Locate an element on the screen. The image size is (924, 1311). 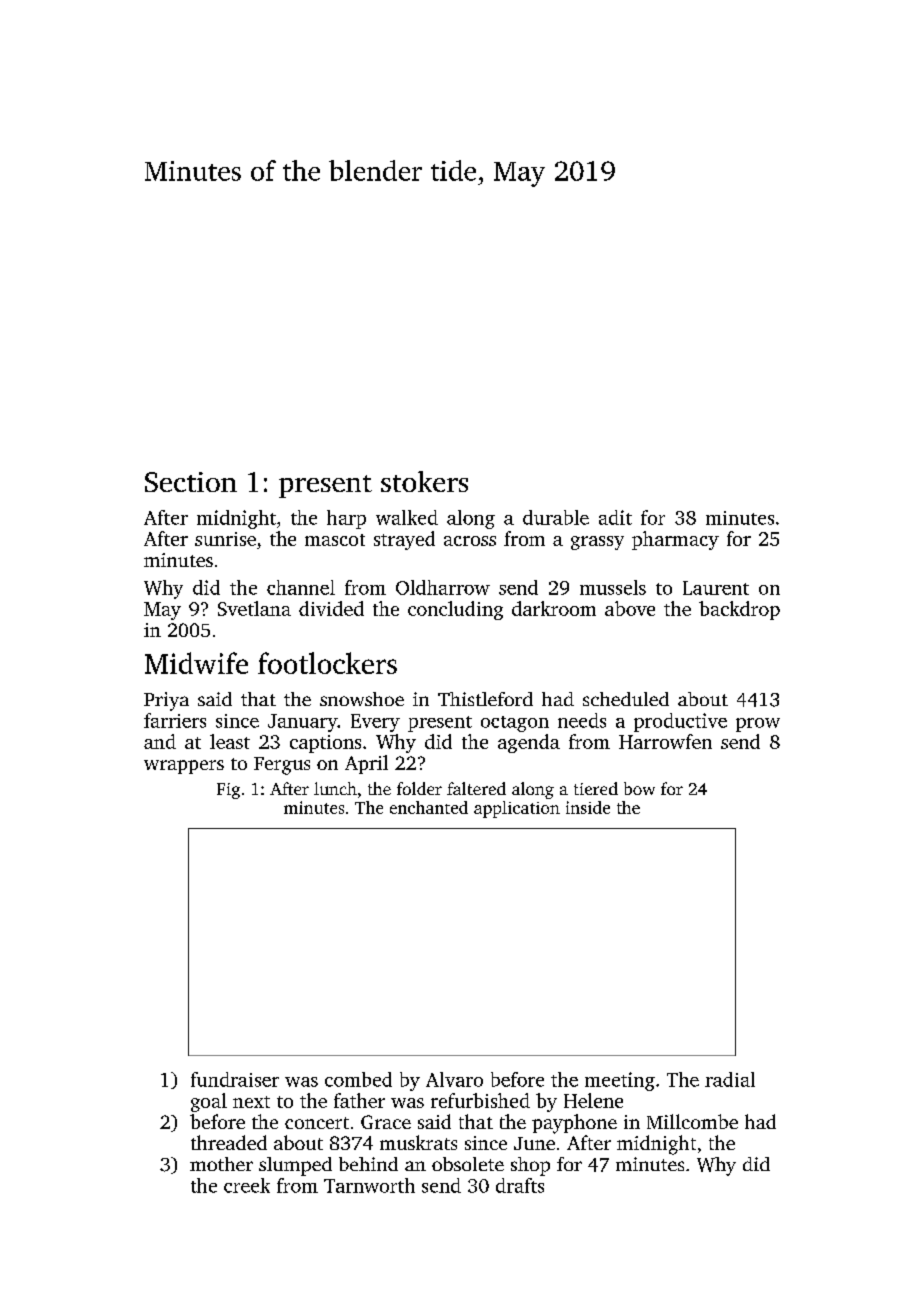
Fig is located at coordinates (228, 791).
